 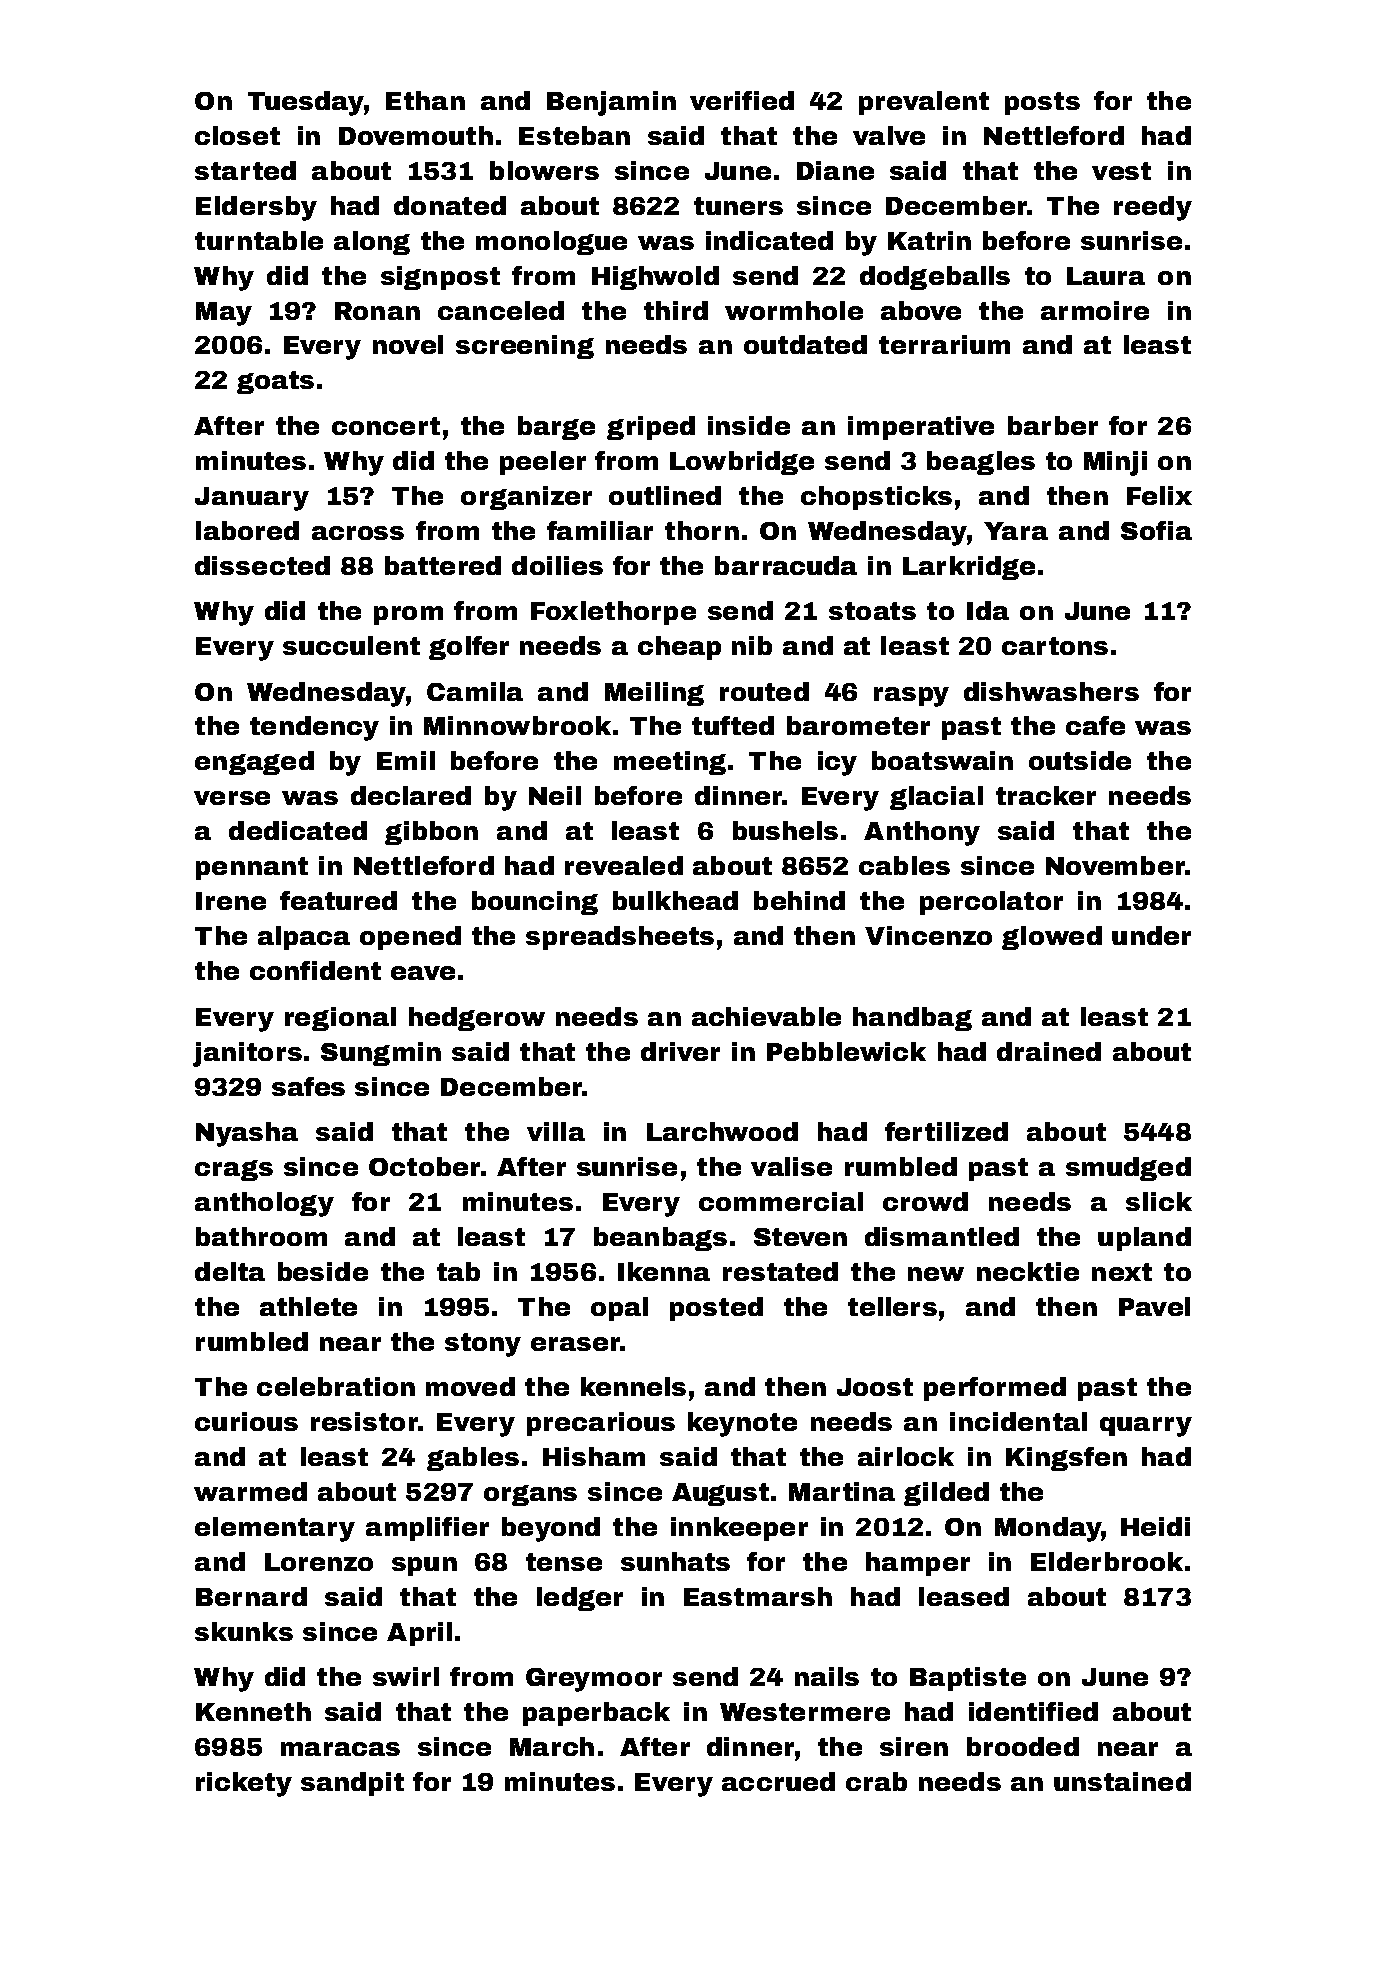 What do you see at coordinates (1115, 865) in the document?
I see `November` at bounding box center [1115, 865].
